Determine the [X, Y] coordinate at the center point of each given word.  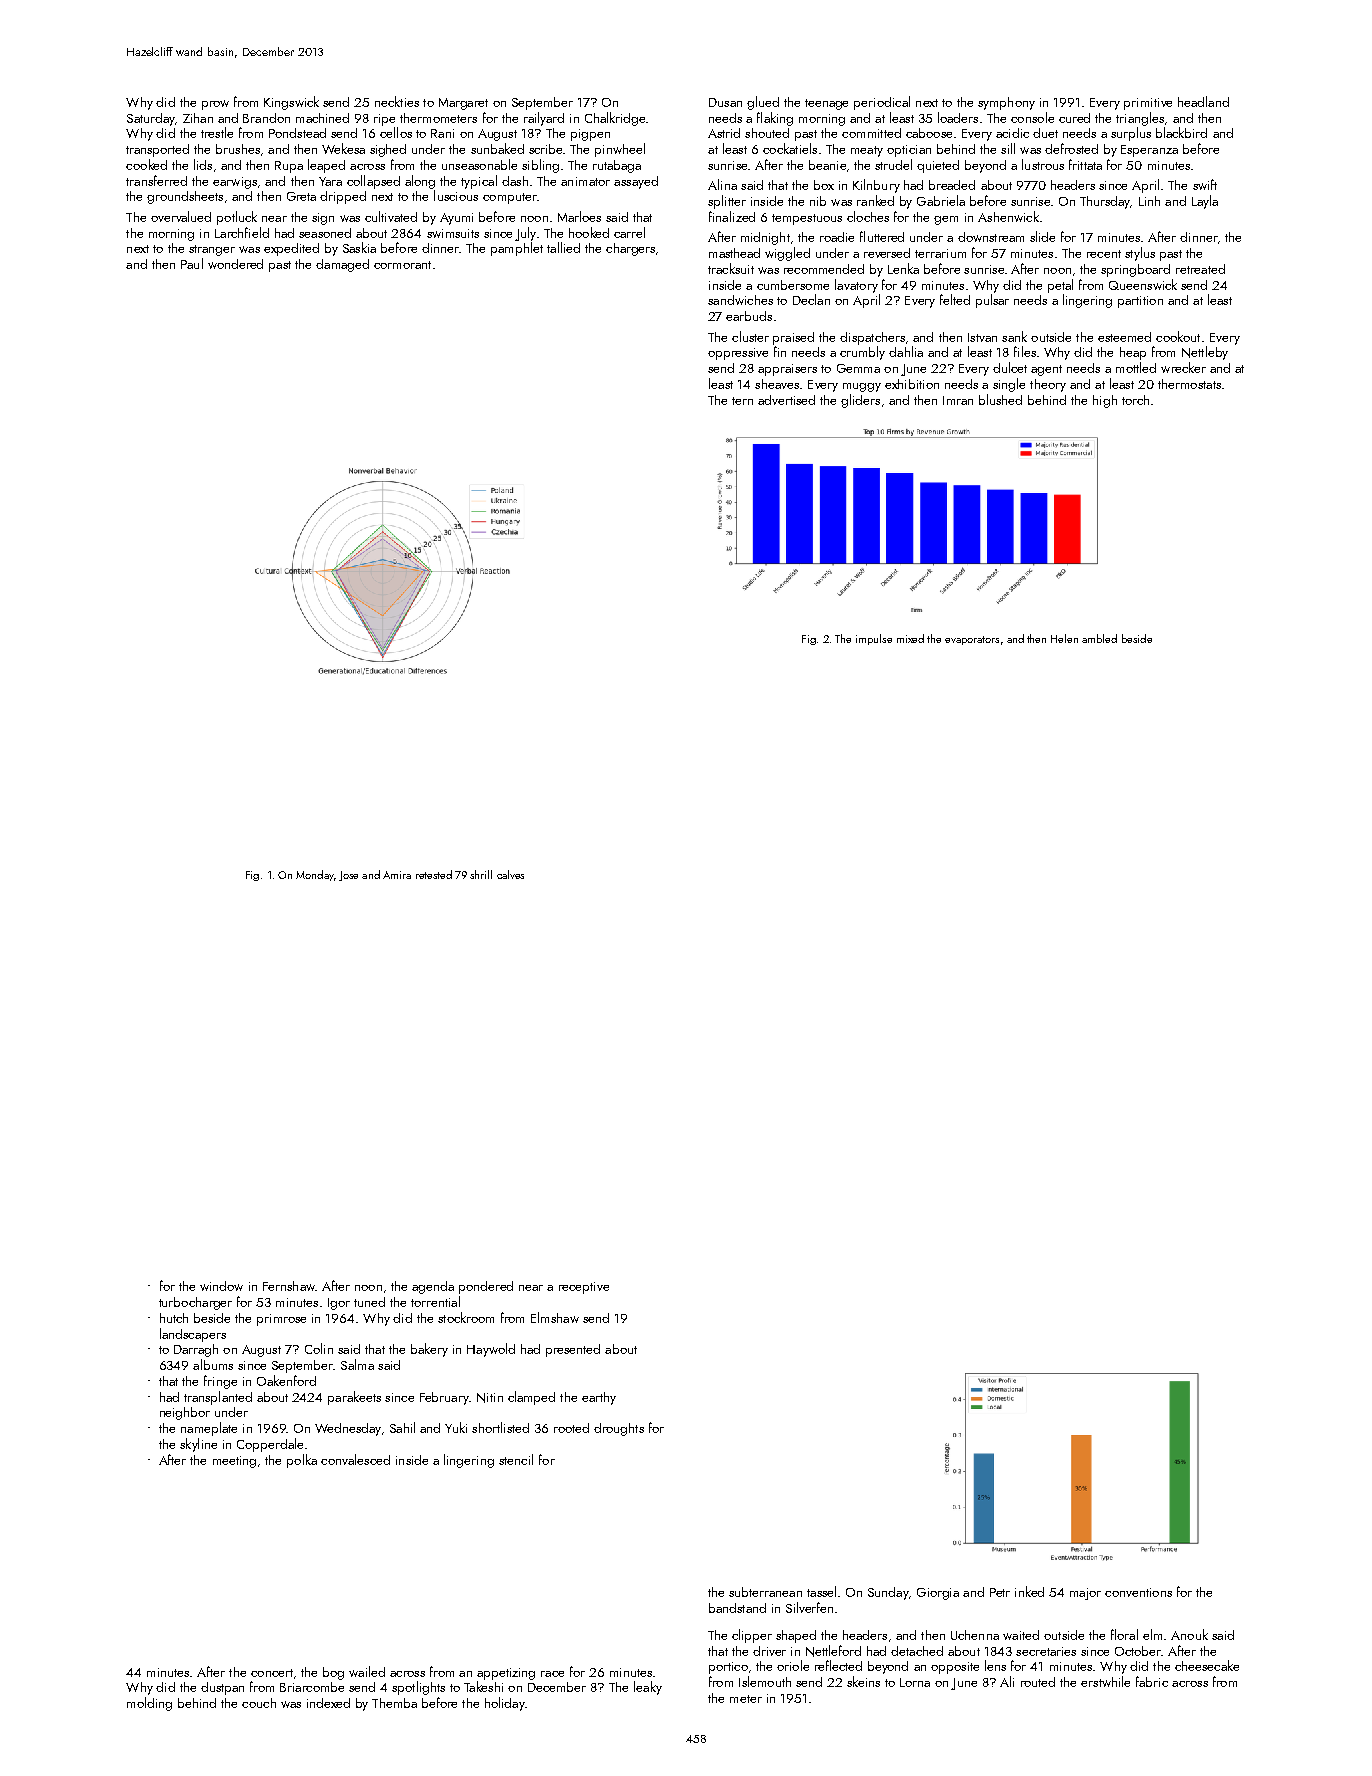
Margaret [463, 104]
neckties [397, 101]
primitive [1148, 104]
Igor [339, 1304]
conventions [1138, 1592]
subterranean [765, 1592]
